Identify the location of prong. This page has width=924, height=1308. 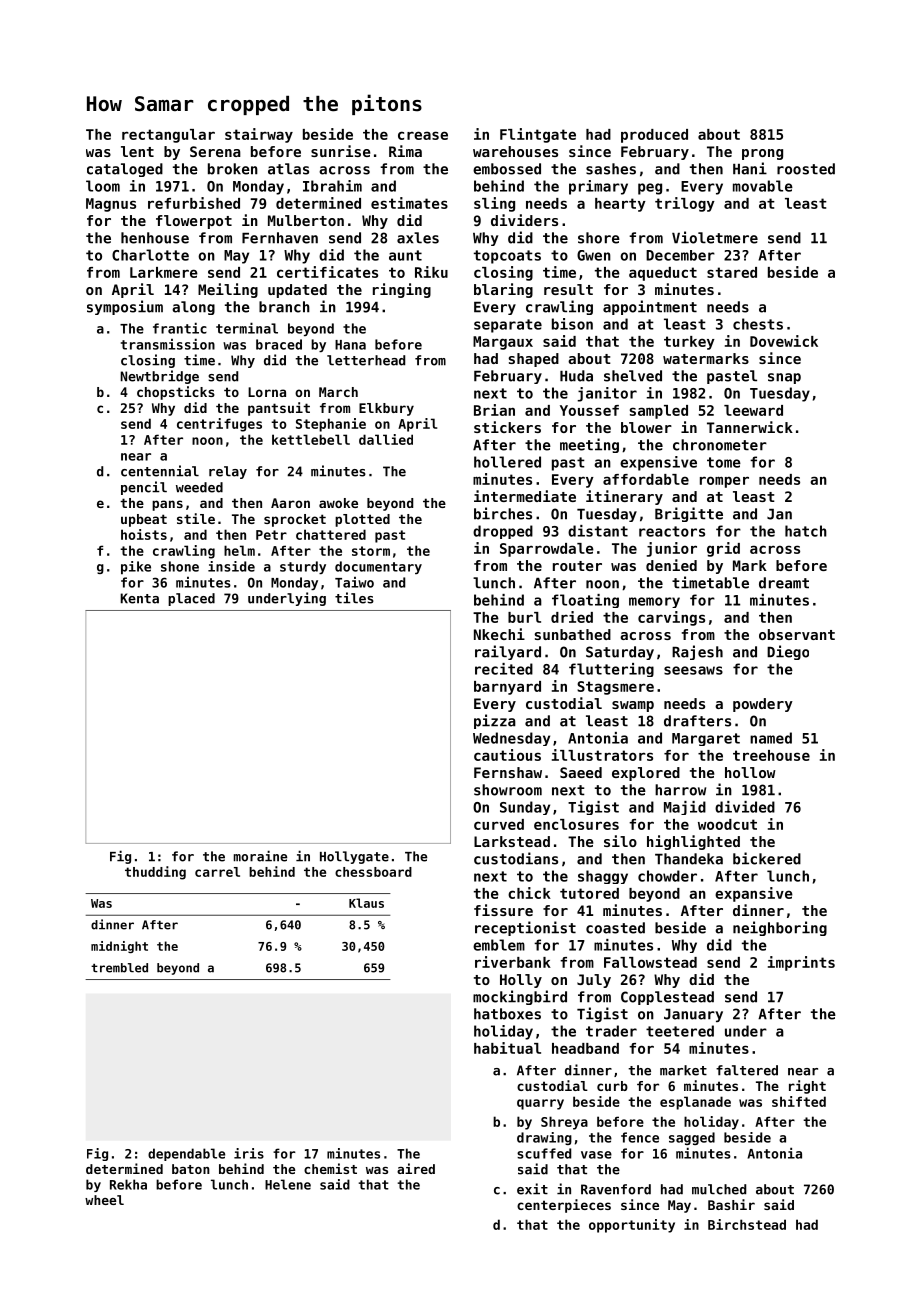
(762, 154).
